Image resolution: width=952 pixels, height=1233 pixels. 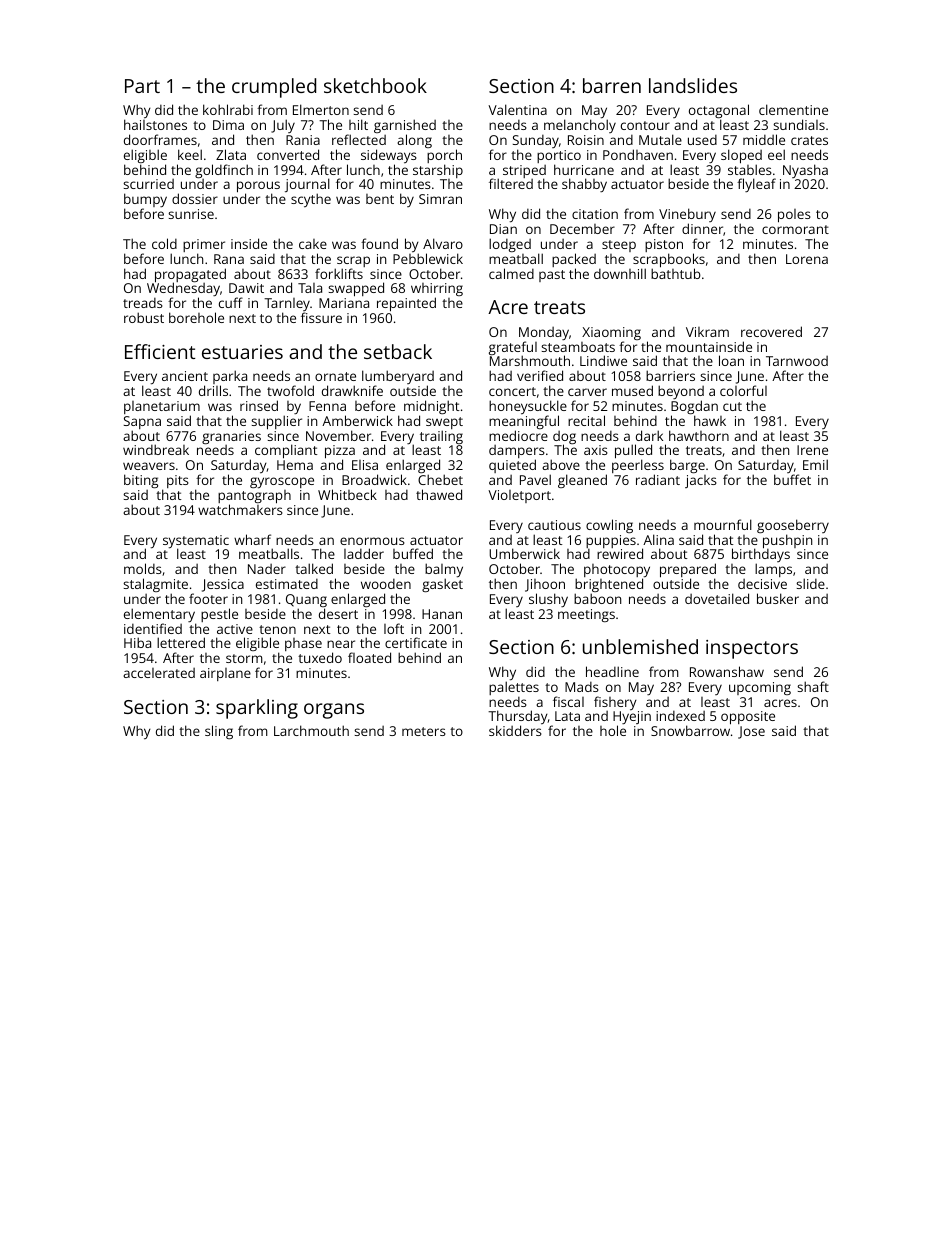 What do you see at coordinates (386, 584) in the screenshot?
I see `wooden` at bounding box center [386, 584].
